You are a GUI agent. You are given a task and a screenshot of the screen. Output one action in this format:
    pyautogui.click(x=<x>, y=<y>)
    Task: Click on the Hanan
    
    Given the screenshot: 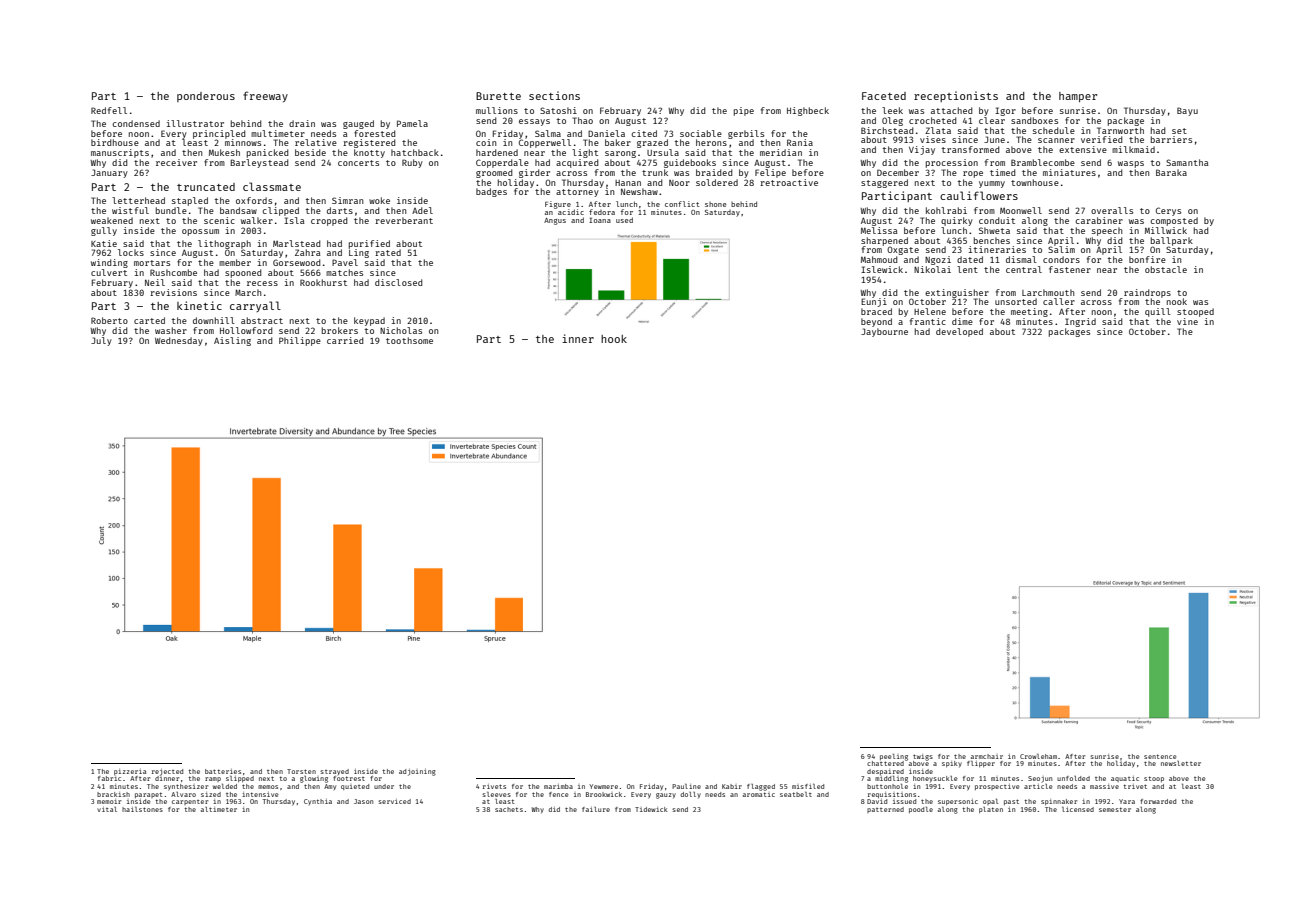 What is the action you would take?
    pyautogui.click(x=628, y=183)
